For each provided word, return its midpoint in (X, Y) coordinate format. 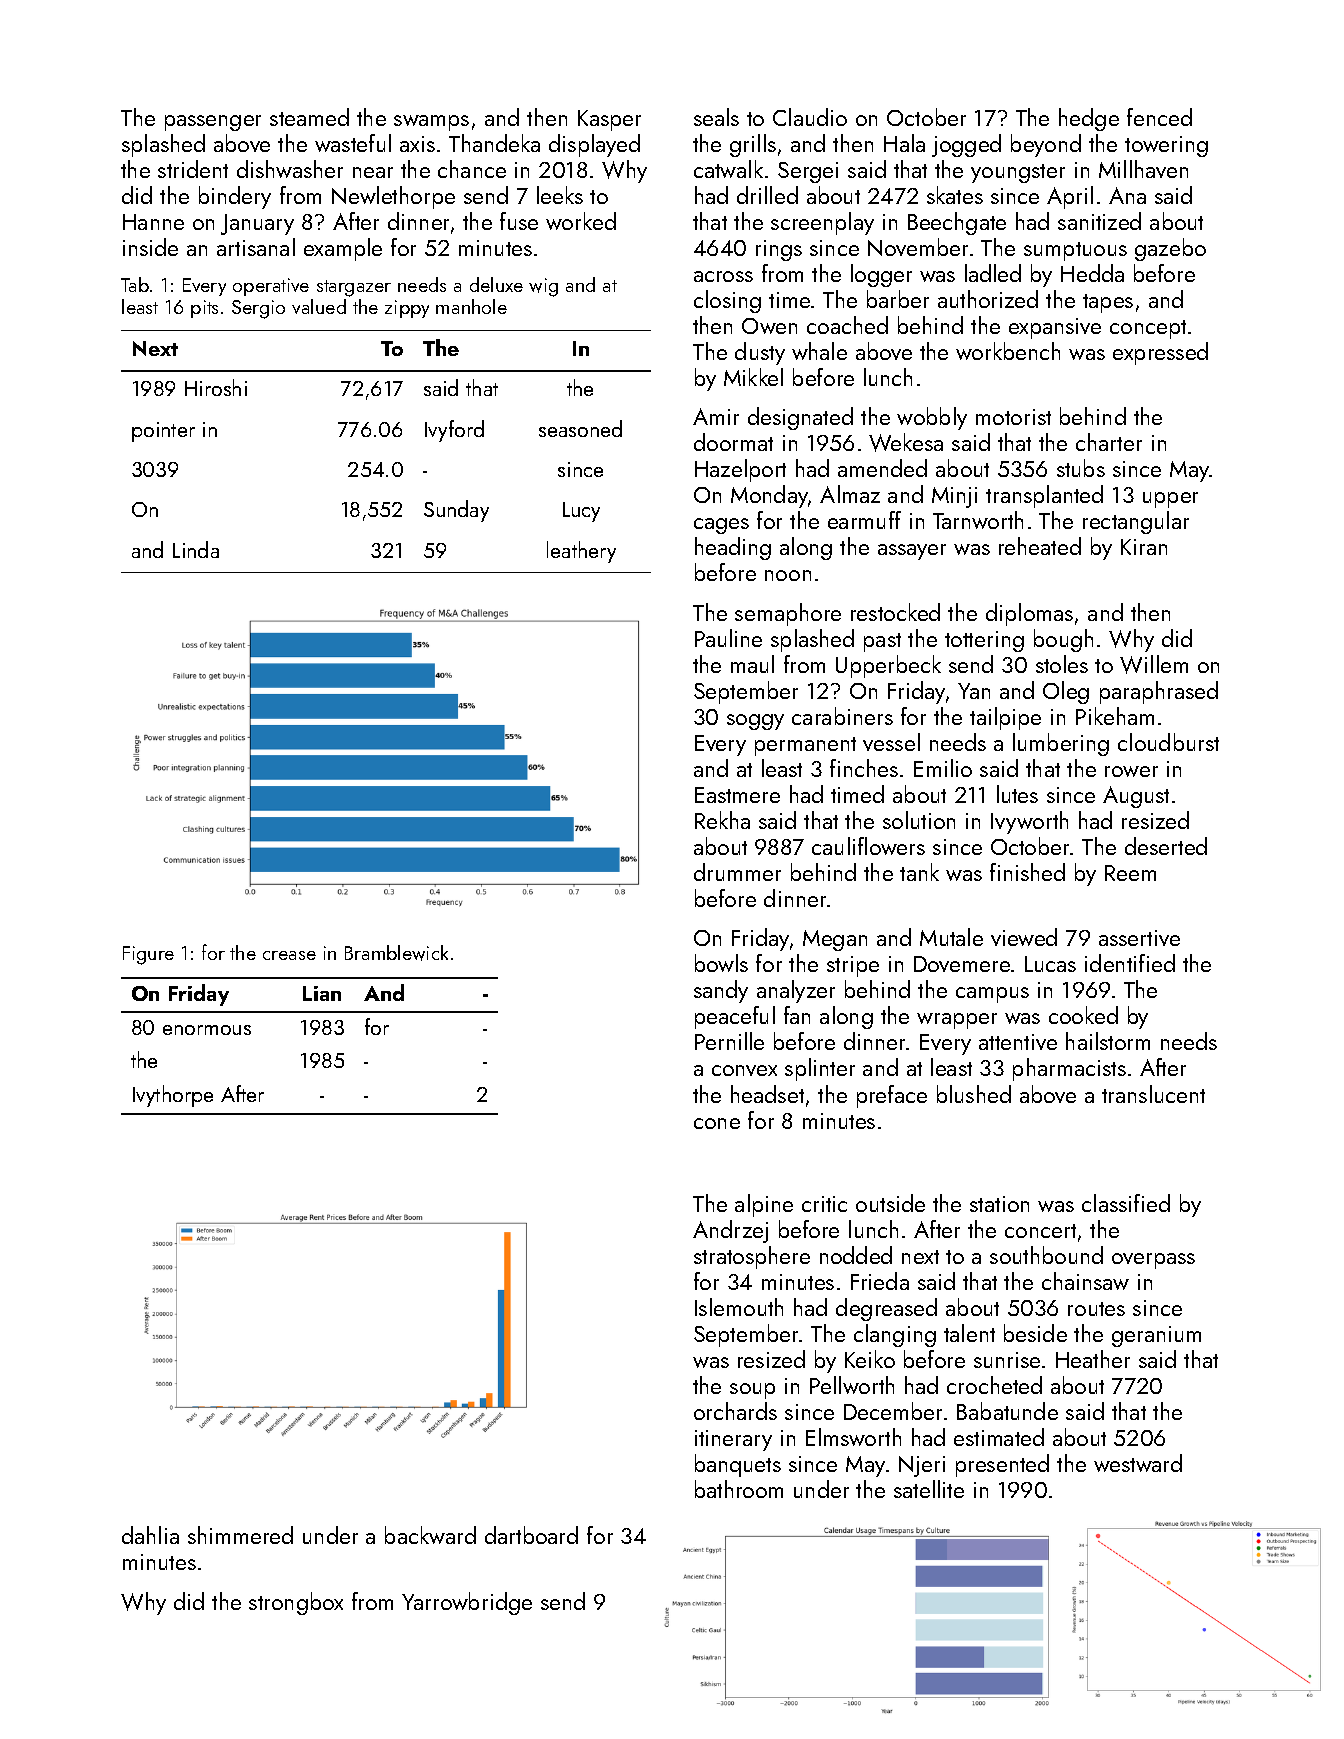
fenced (1159, 117)
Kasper (609, 120)
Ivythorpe (173, 1096)
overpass (1153, 1261)
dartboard (531, 1535)
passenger (213, 123)
